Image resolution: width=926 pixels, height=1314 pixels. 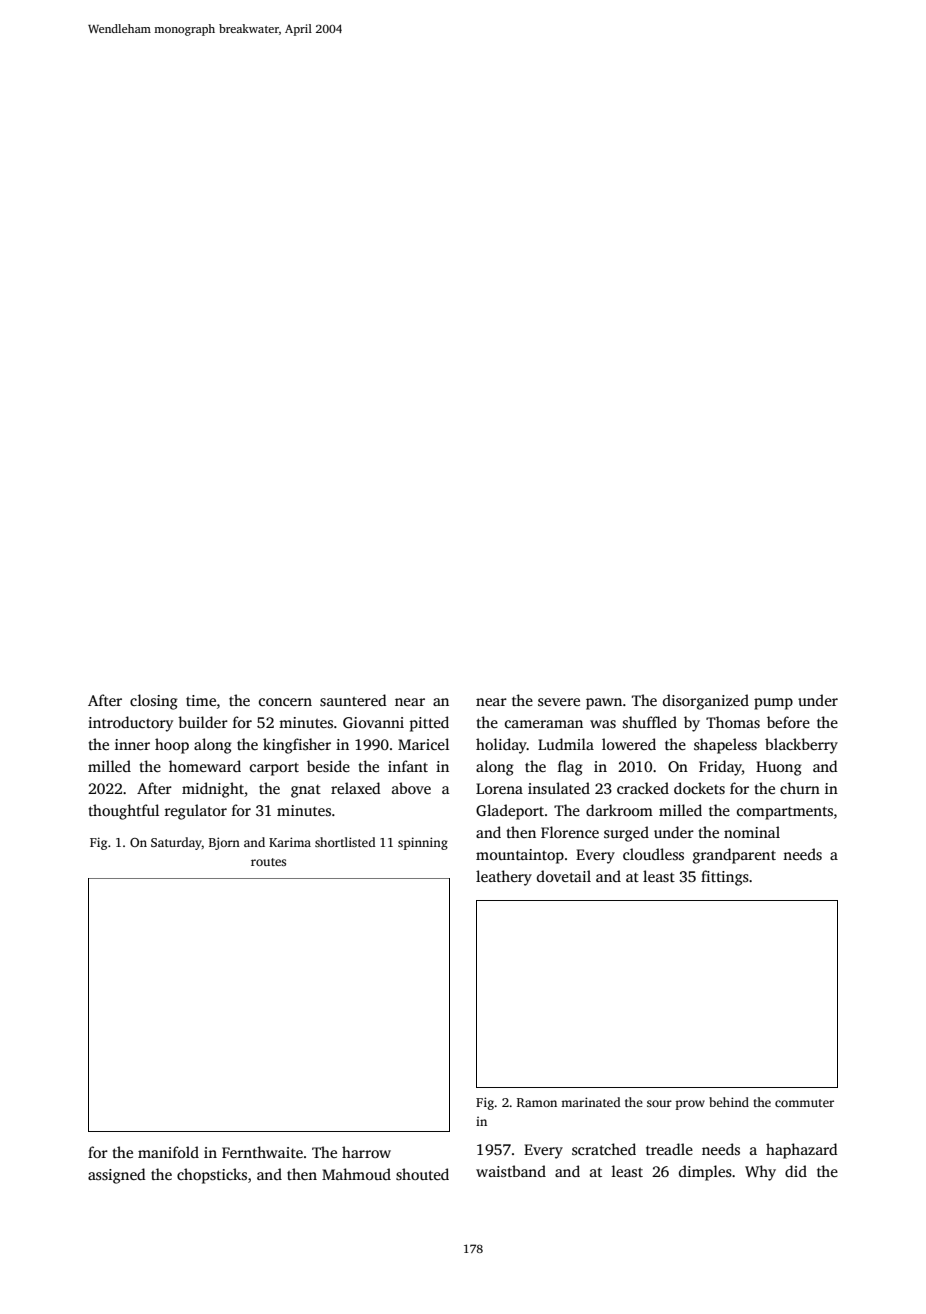 I want to click on Saturday, so click(x=176, y=843).
